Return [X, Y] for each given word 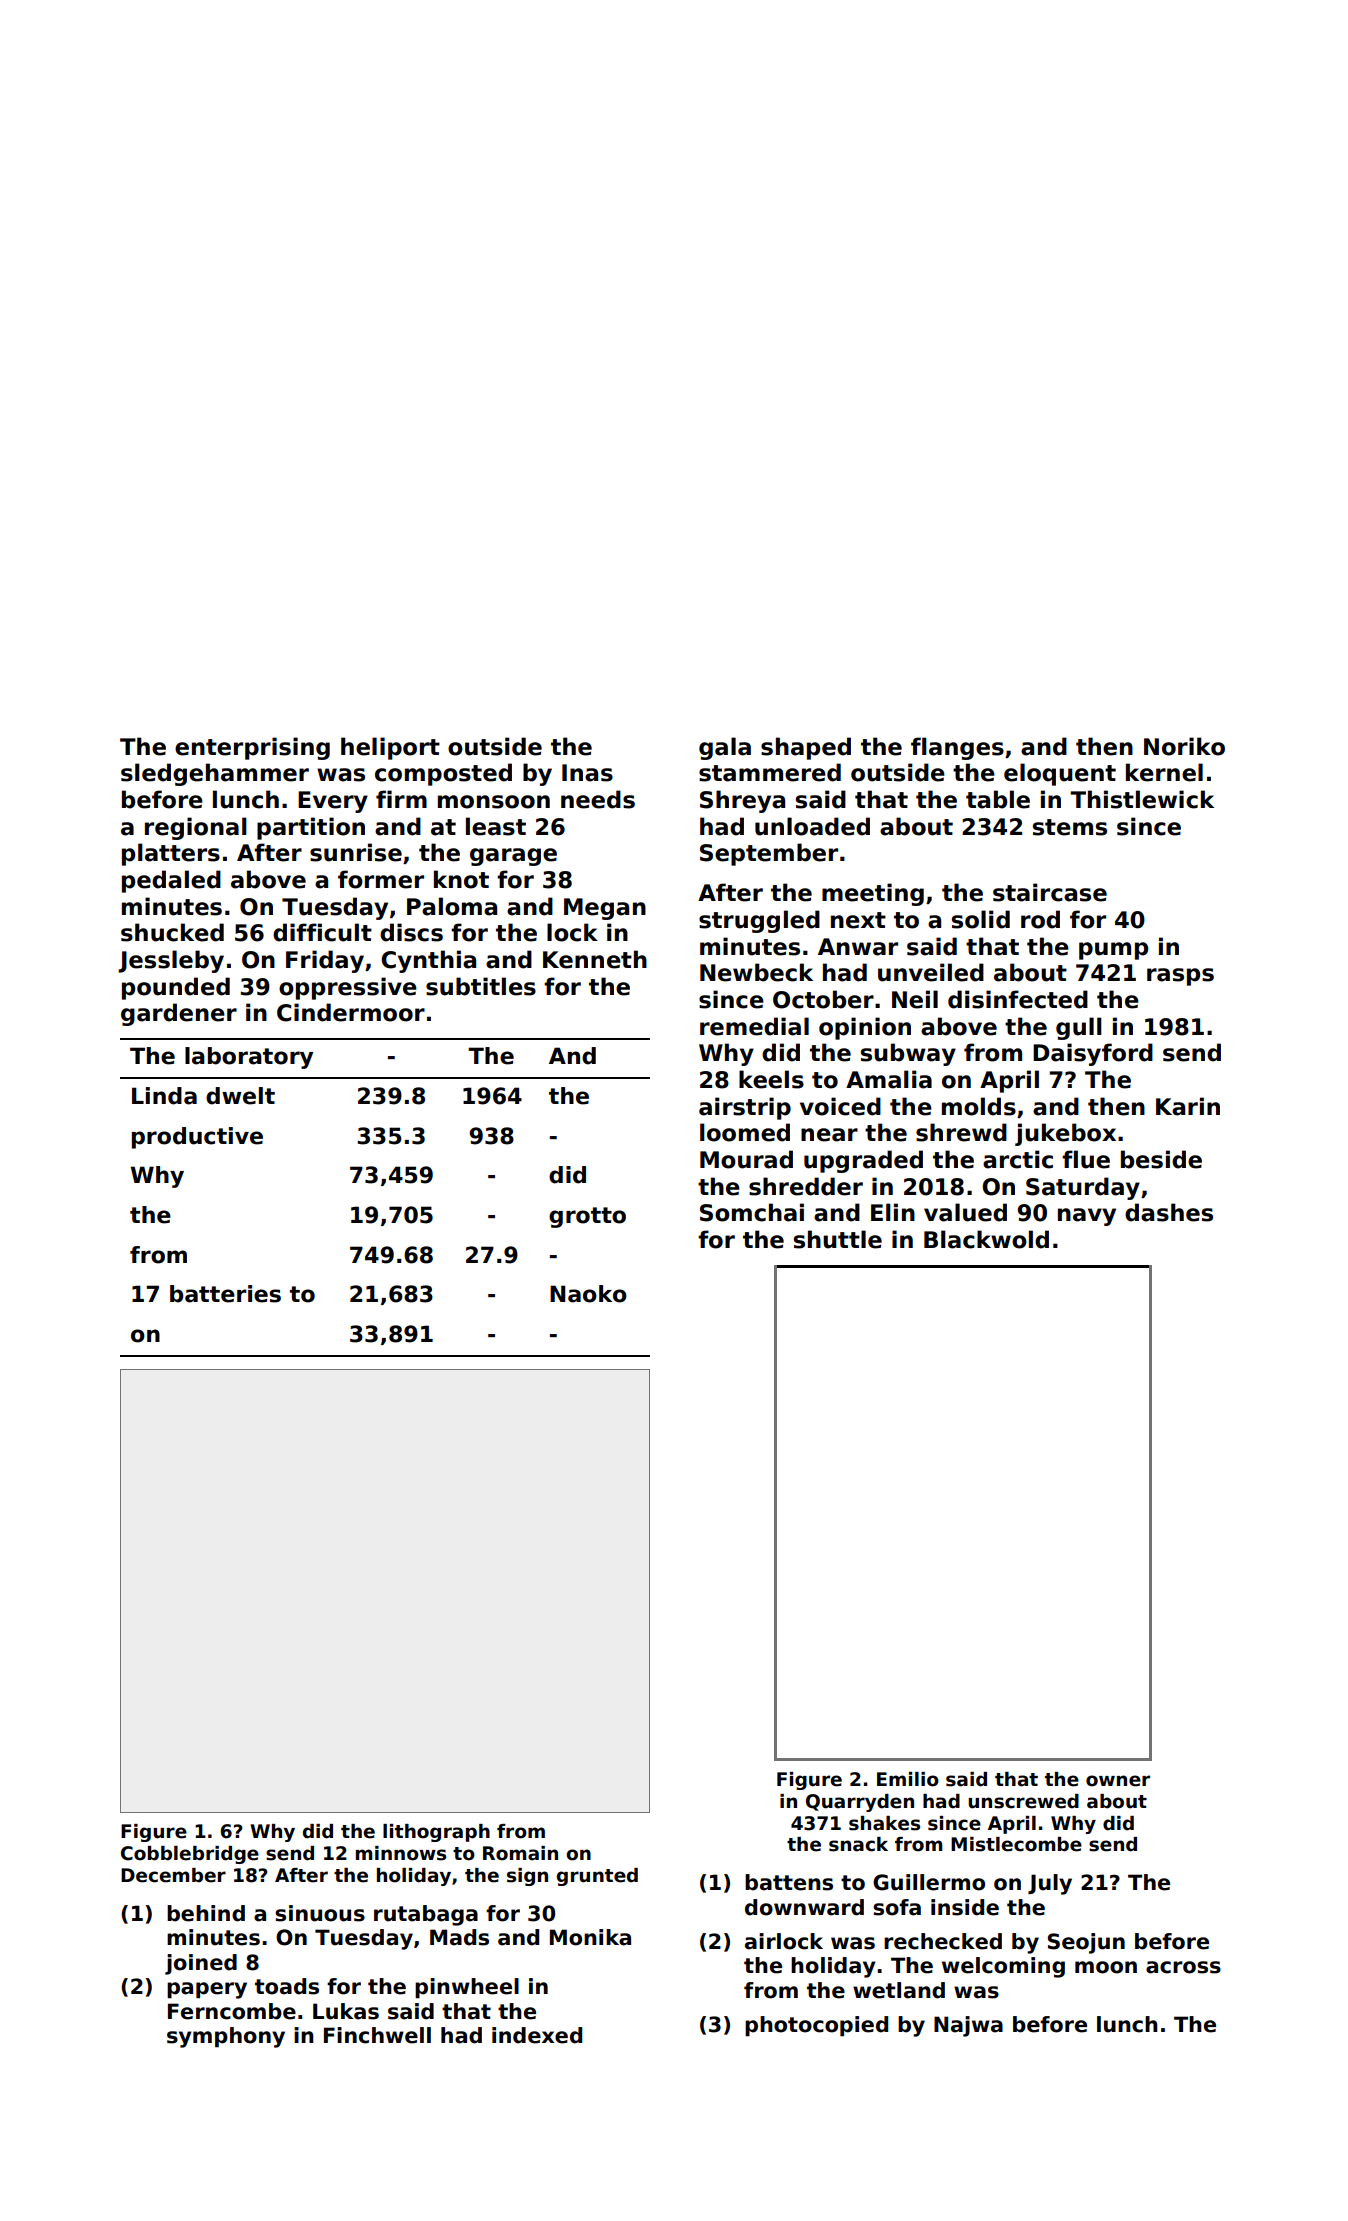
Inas [587, 773]
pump [1113, 951]
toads [287, 1986]
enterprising [252, 748]
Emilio [908, 1779]
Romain [520, 1853]
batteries [225, 1294]
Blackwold [986, 1239]
